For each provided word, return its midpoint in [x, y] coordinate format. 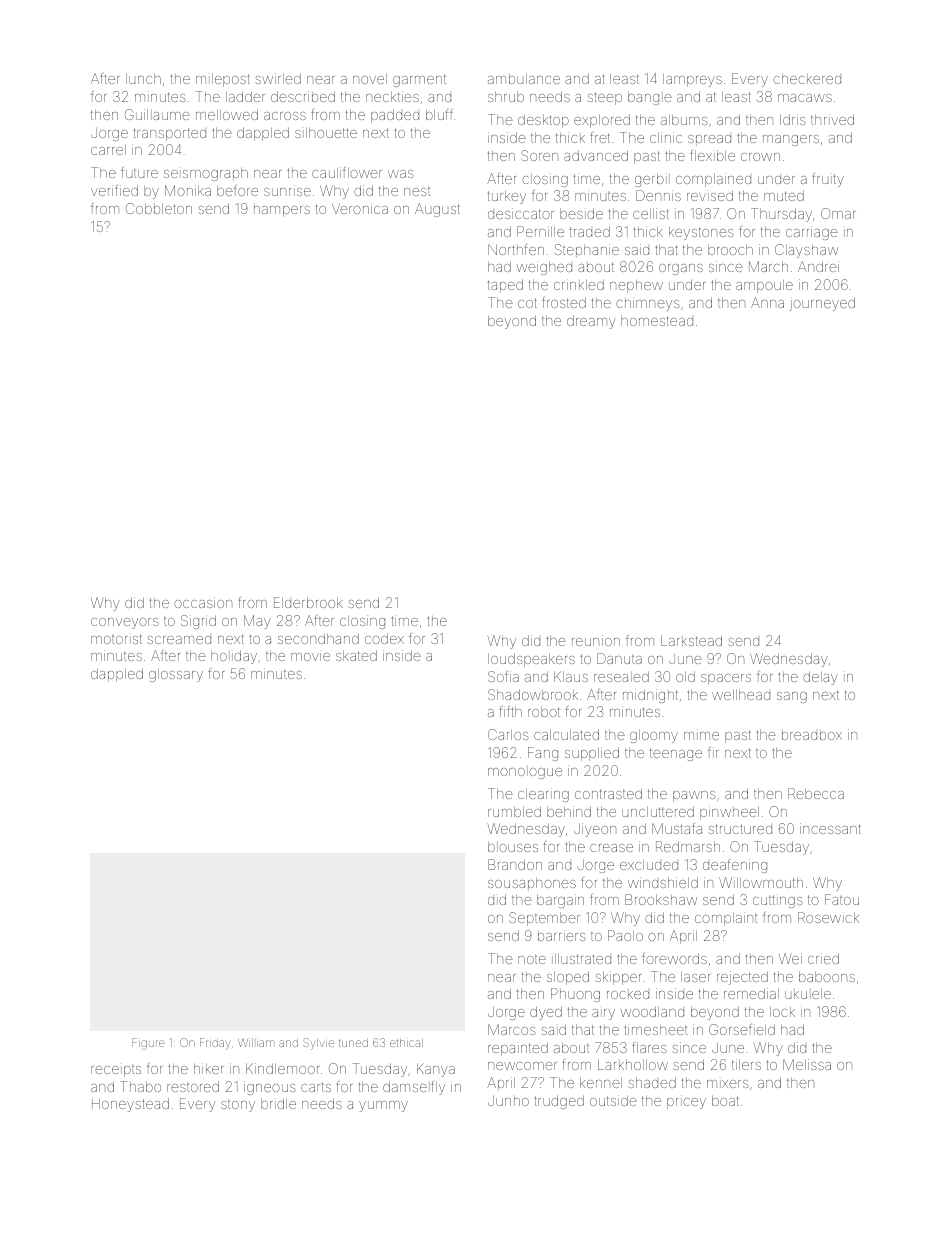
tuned [353, 1043]
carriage [812, 233]
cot [527, 303]
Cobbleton [159, 208]
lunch [143, 79]
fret [600, 137]
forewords [674, 958]
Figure [148, 1044]
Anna [767, 302]
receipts [116, 1071]
